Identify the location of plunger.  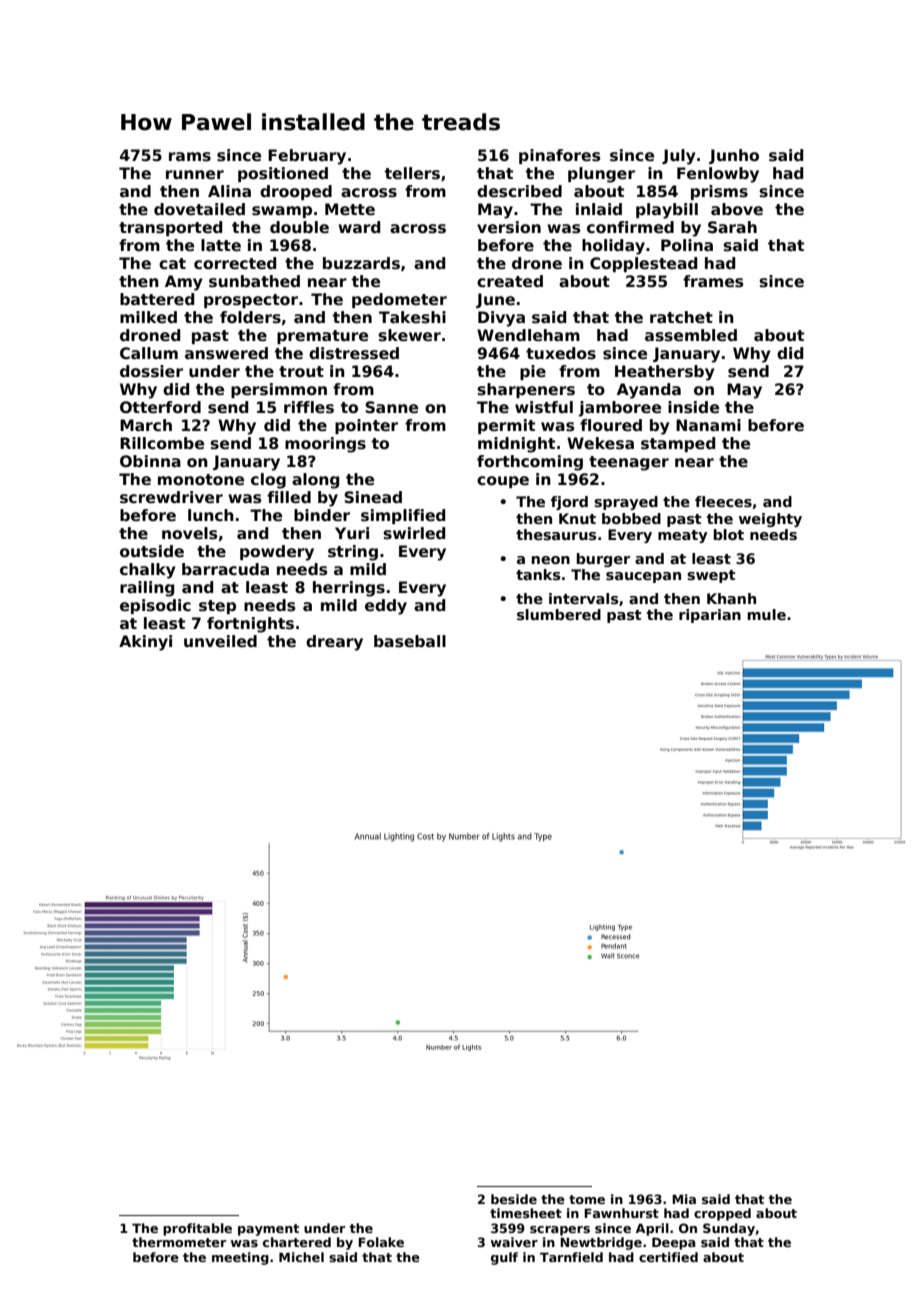
(601, 175).
